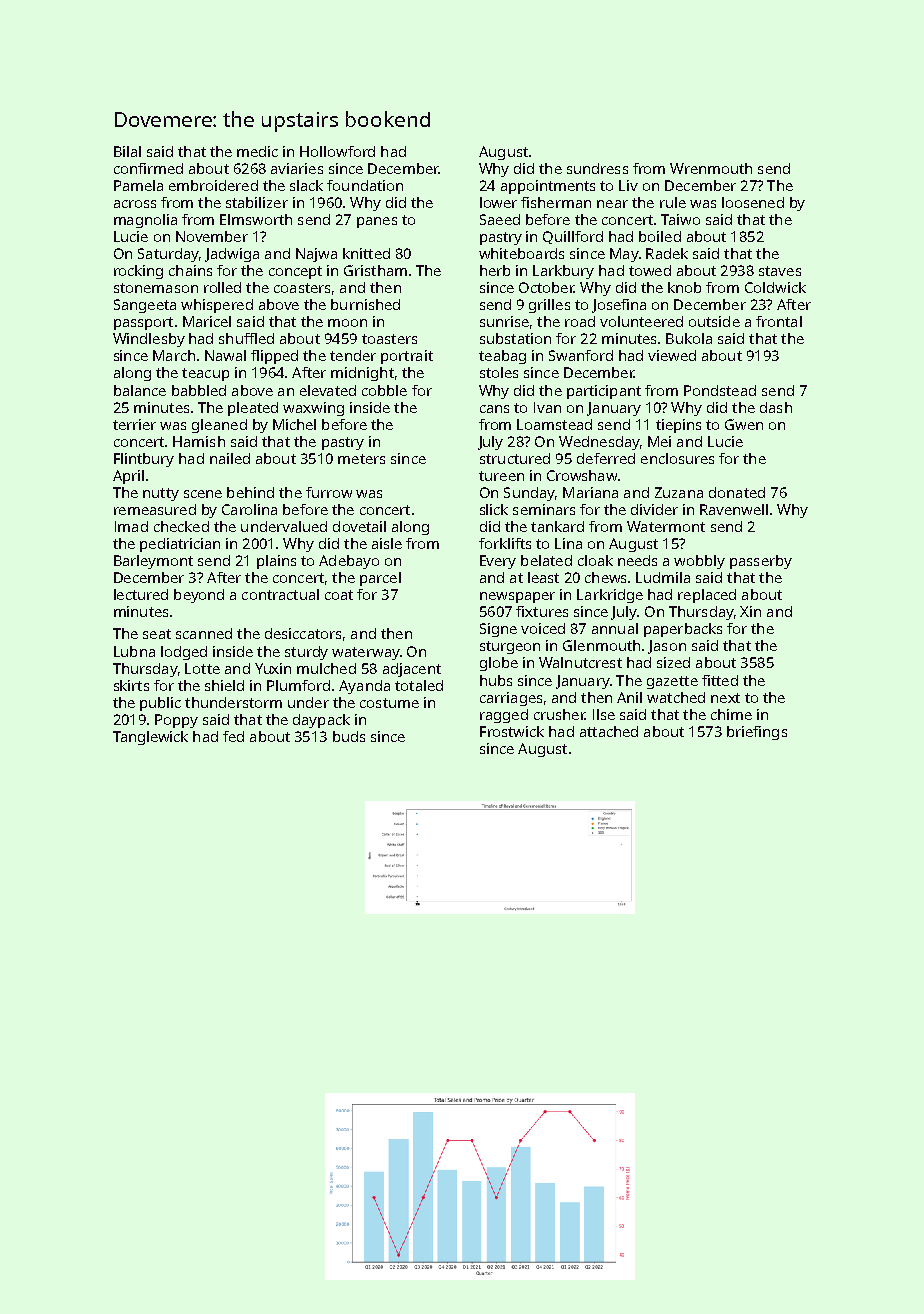 The width and height of the screenshot is (924, 1314). Describe the element at coordinates (498, 202) in the screenshot. I see `lower` at that location.
